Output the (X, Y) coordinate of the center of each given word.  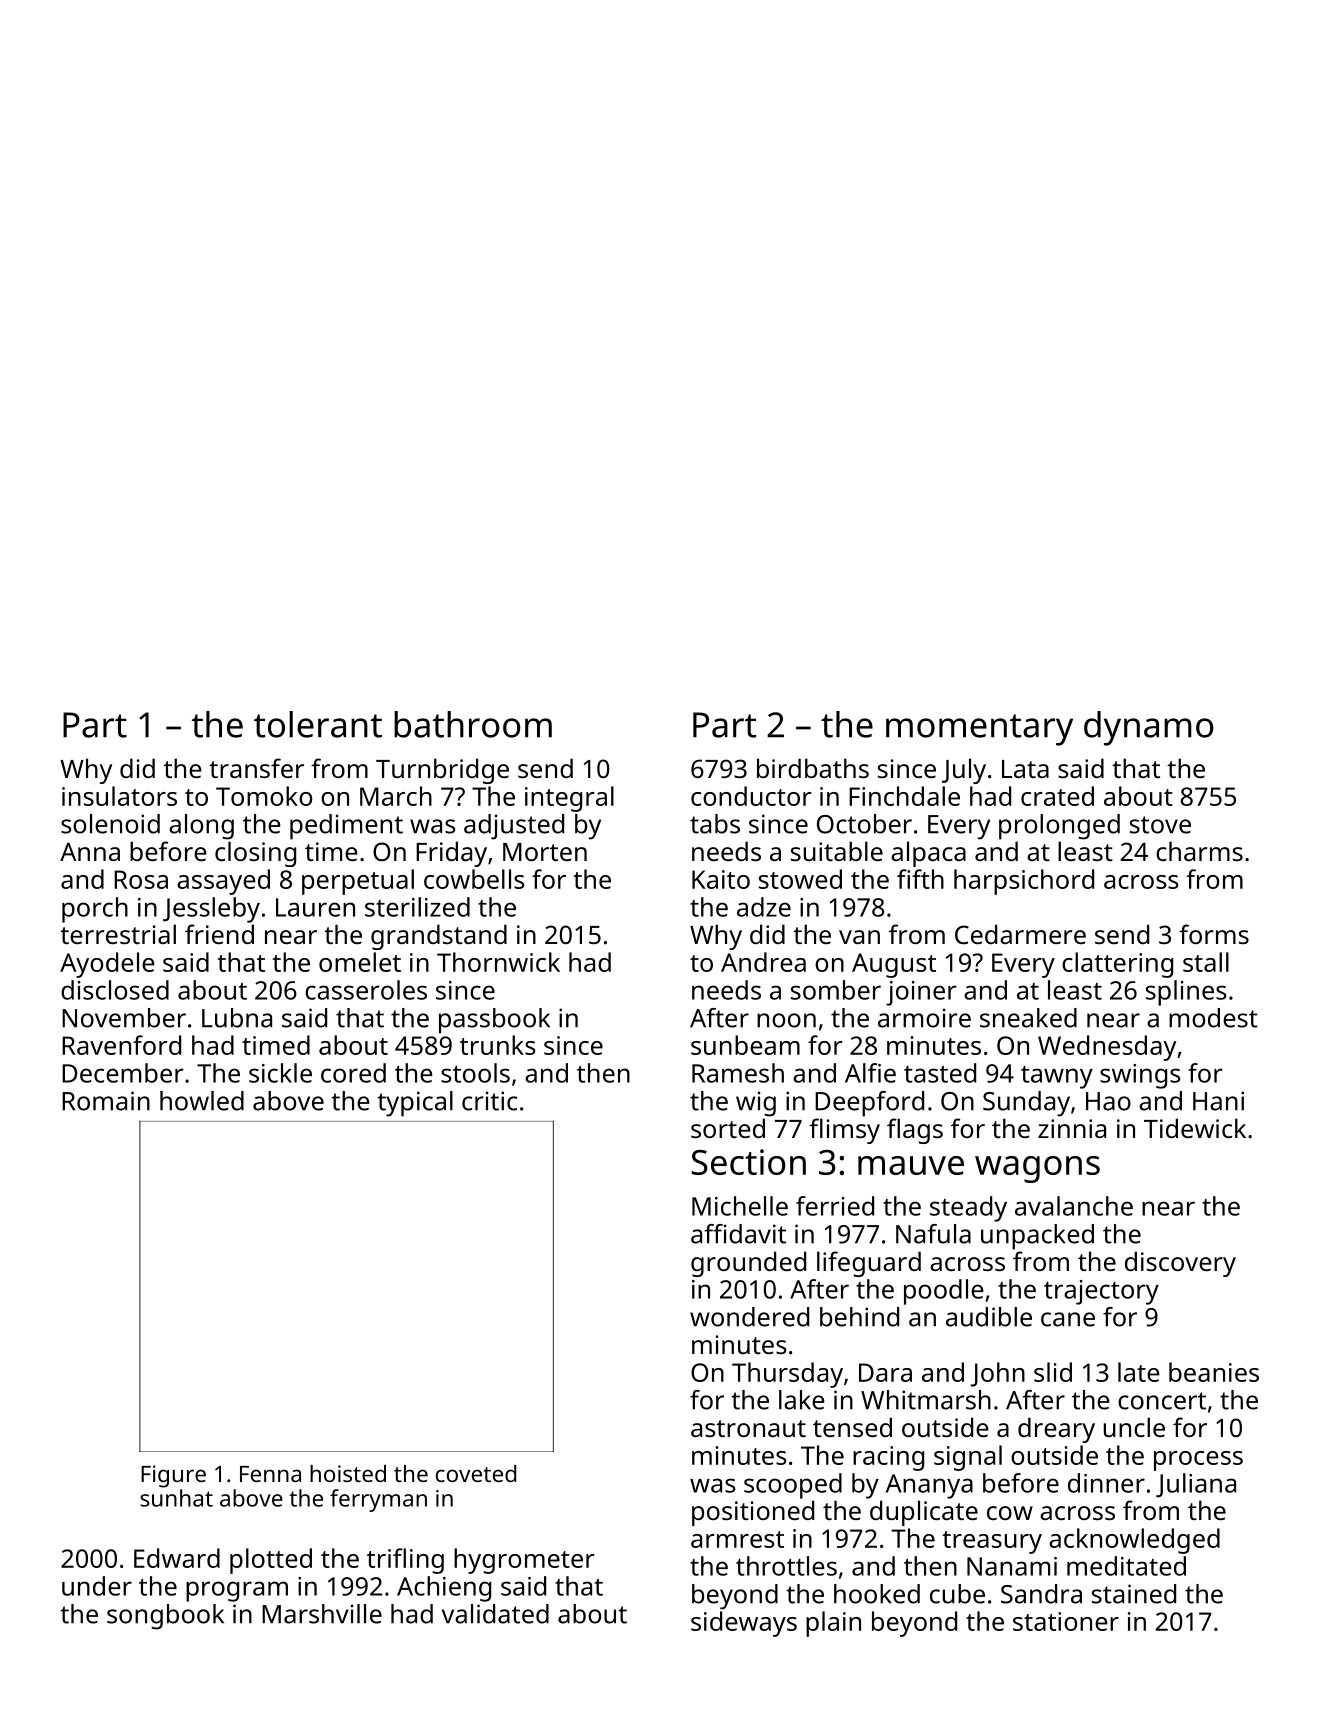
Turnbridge (442, 771)
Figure (173, 1476)
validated (495, 1614)
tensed (852, 1427)
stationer (1066, 1621)
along (201, 827)
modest (1213, 1018)
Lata (1025, 769)
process (1198, 1461)
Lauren (315, 907)
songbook (165, 1617)
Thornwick (498, 962)
